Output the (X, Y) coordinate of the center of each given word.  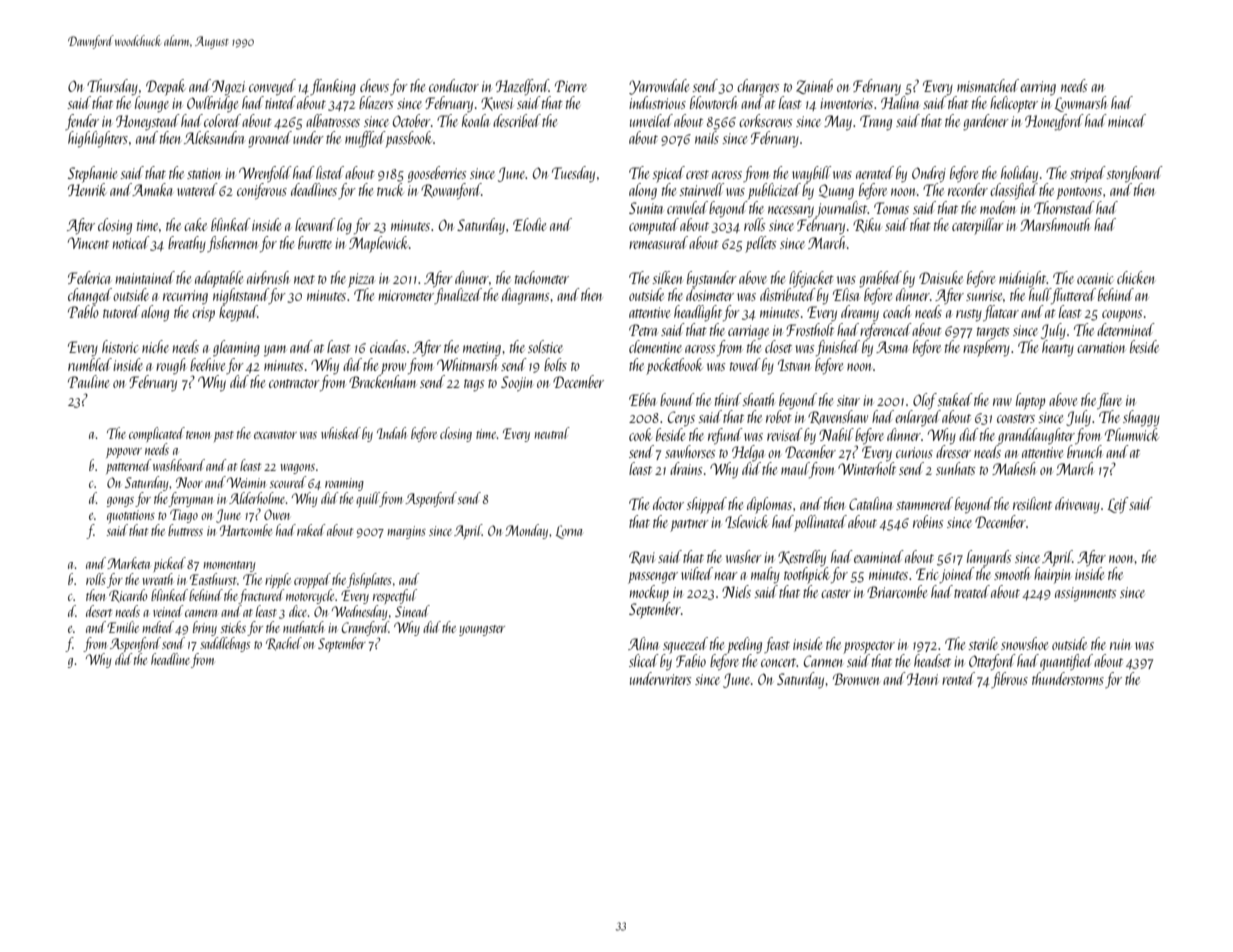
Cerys (681, 418)
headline (170, 659)
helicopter (1014, 104)
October (412, 120)
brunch (1084, 451)
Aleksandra (214, 137)
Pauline (88, 381)
